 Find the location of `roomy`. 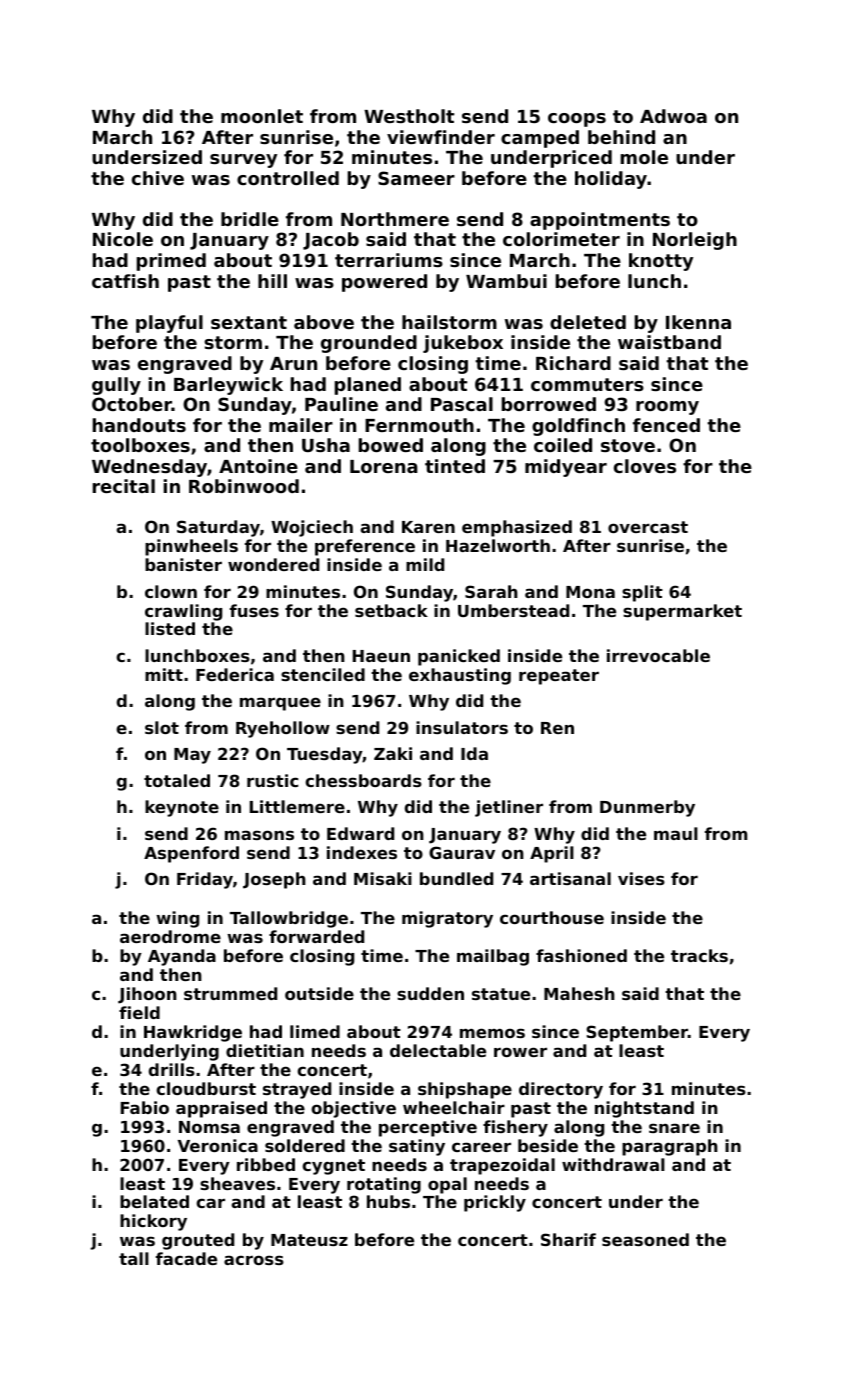

roomy is located at coordinates (667, 408).
